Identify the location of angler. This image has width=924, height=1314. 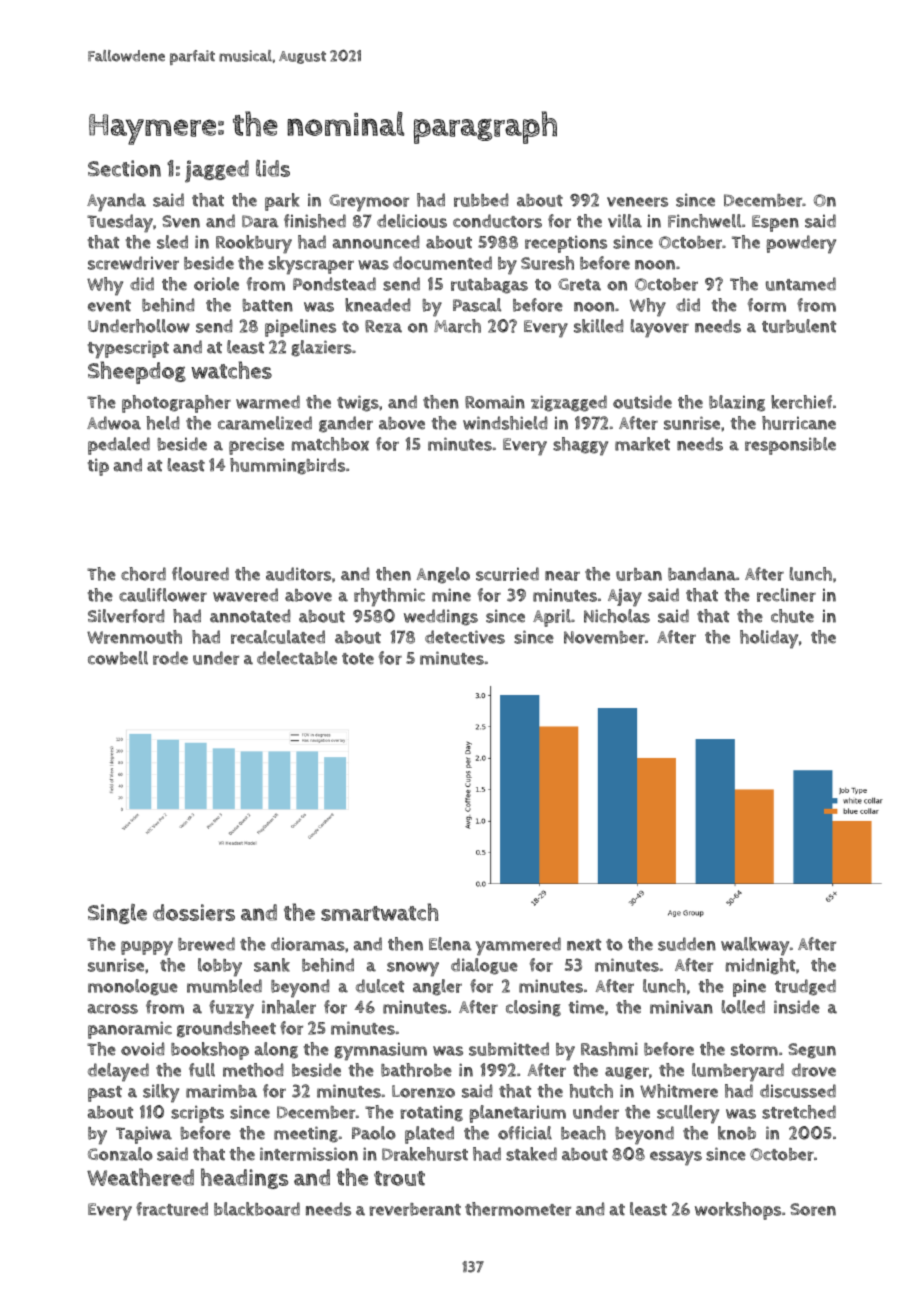
(437, 987).
